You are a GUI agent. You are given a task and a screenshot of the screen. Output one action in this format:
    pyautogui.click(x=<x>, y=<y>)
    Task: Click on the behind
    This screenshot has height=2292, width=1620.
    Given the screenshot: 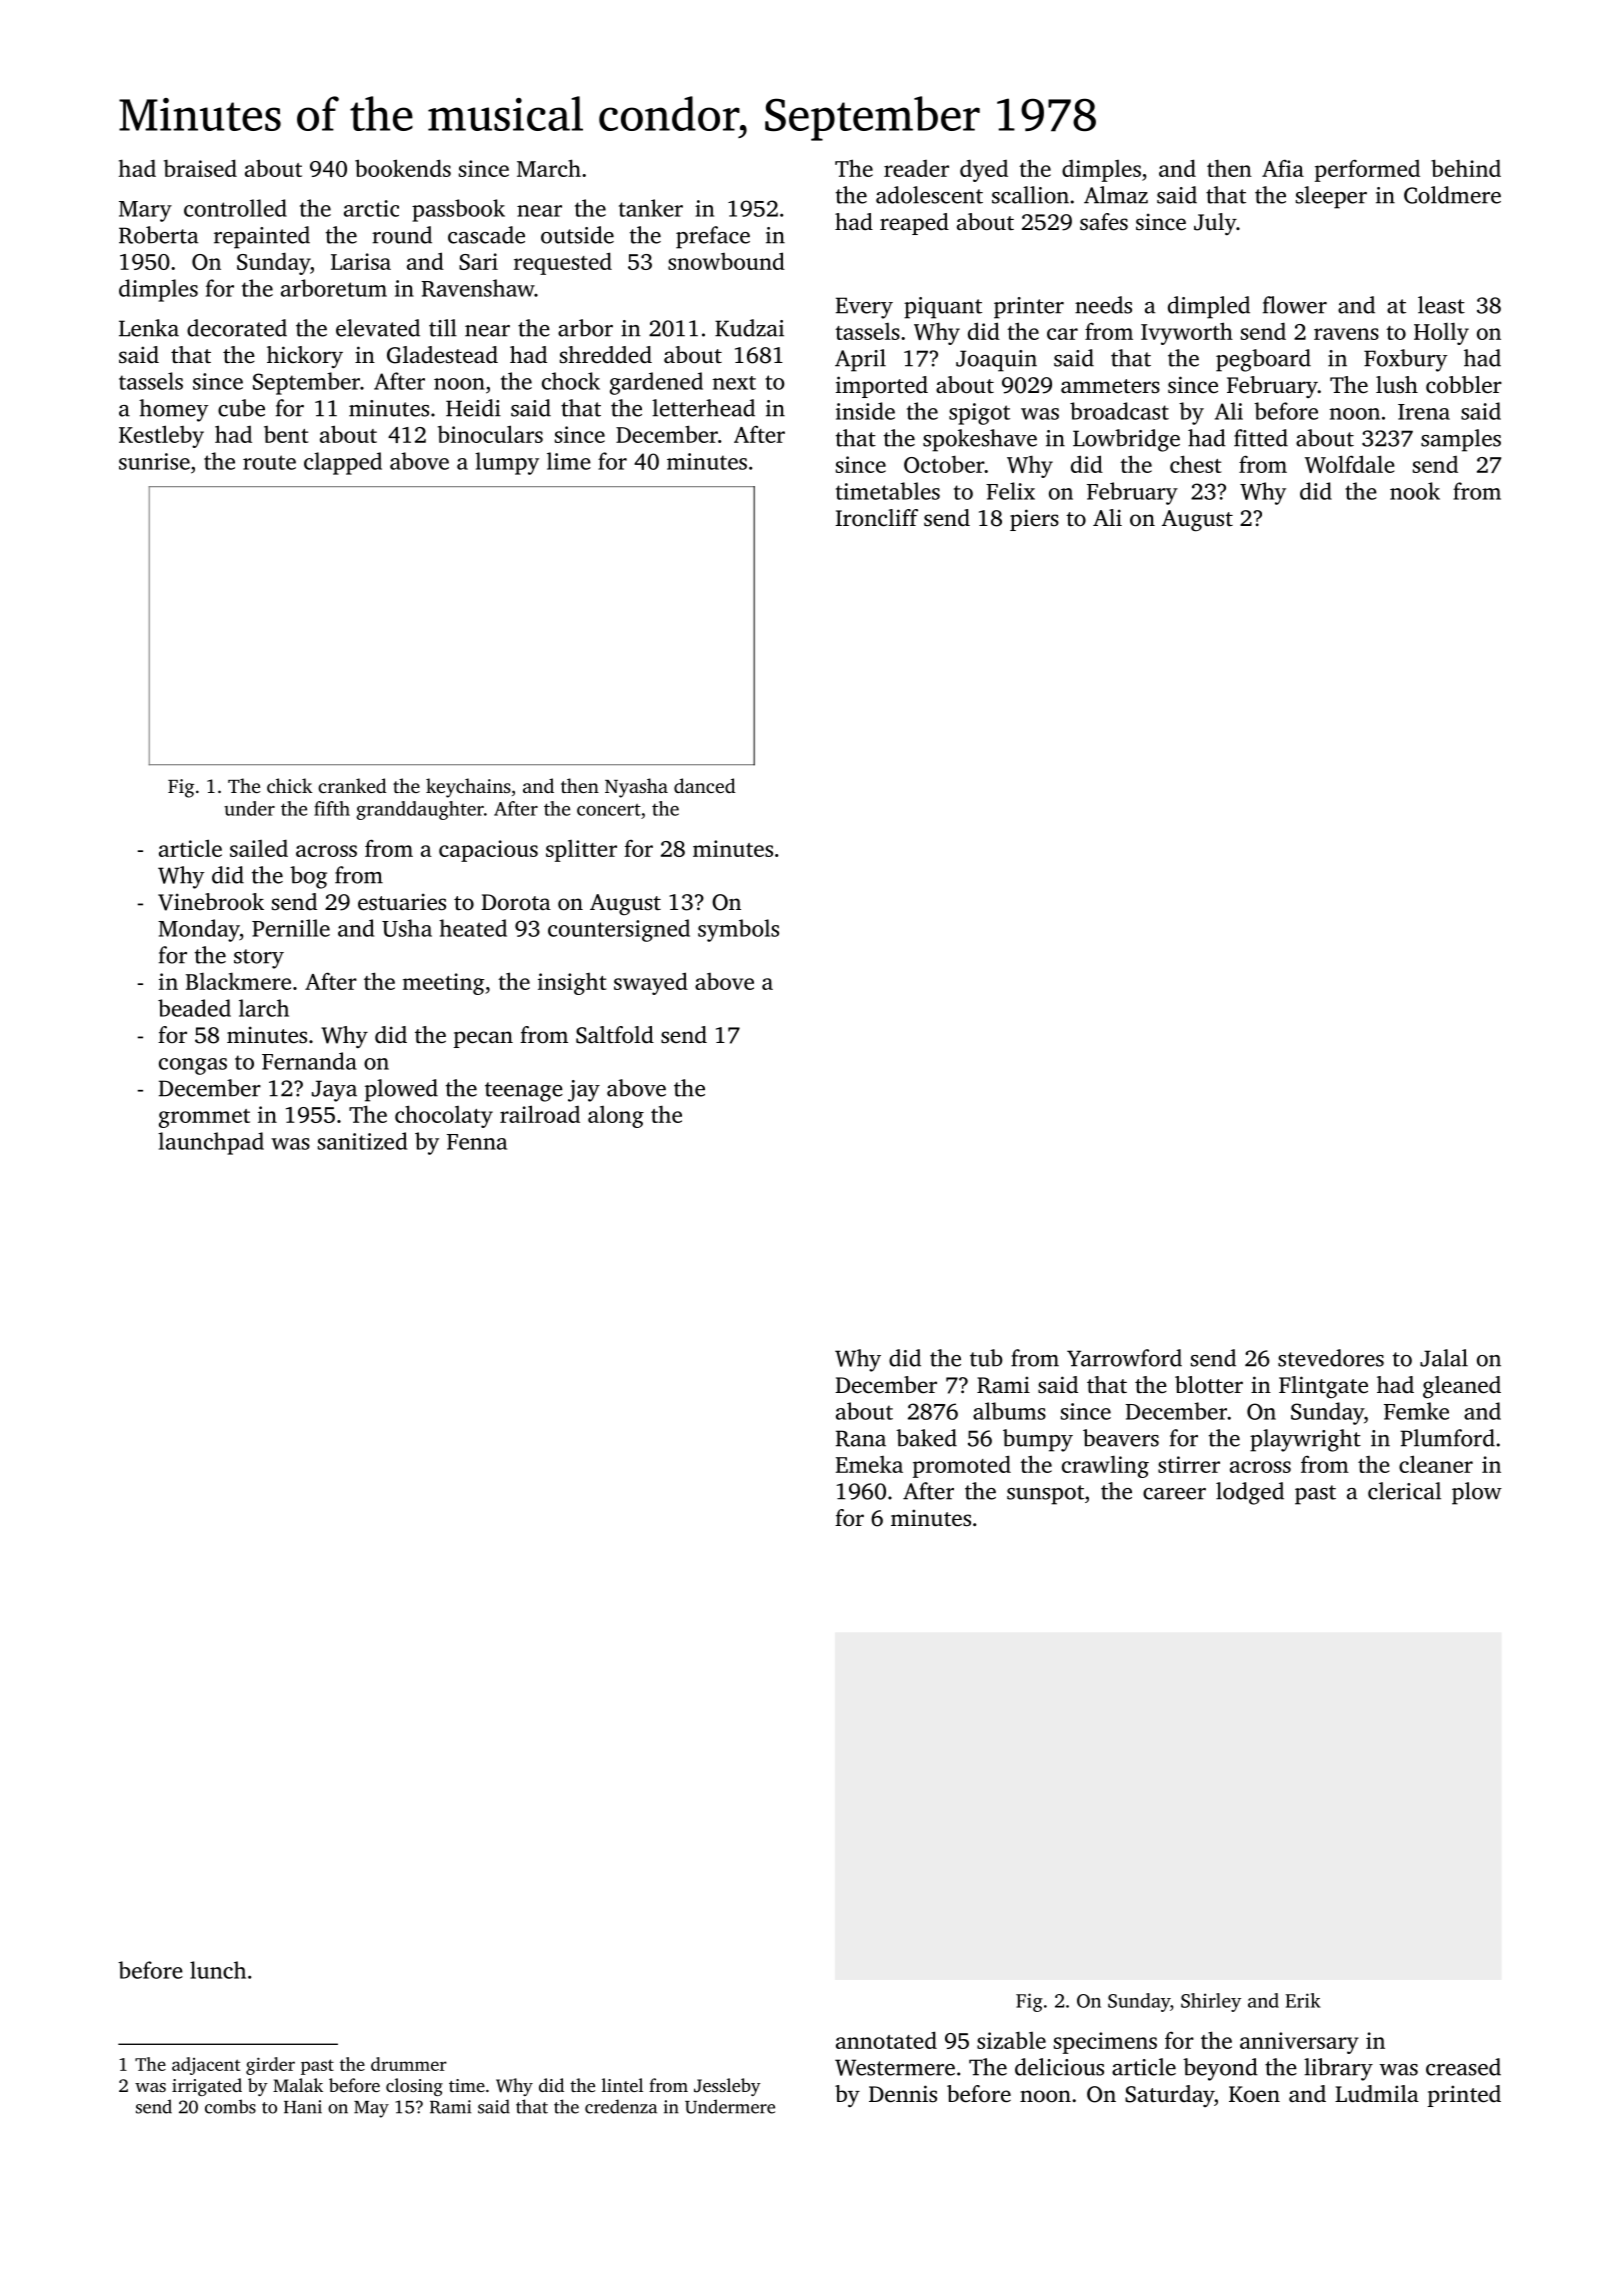 What is the action you would take?
    pyautogui.click(x=1466, y=168)
